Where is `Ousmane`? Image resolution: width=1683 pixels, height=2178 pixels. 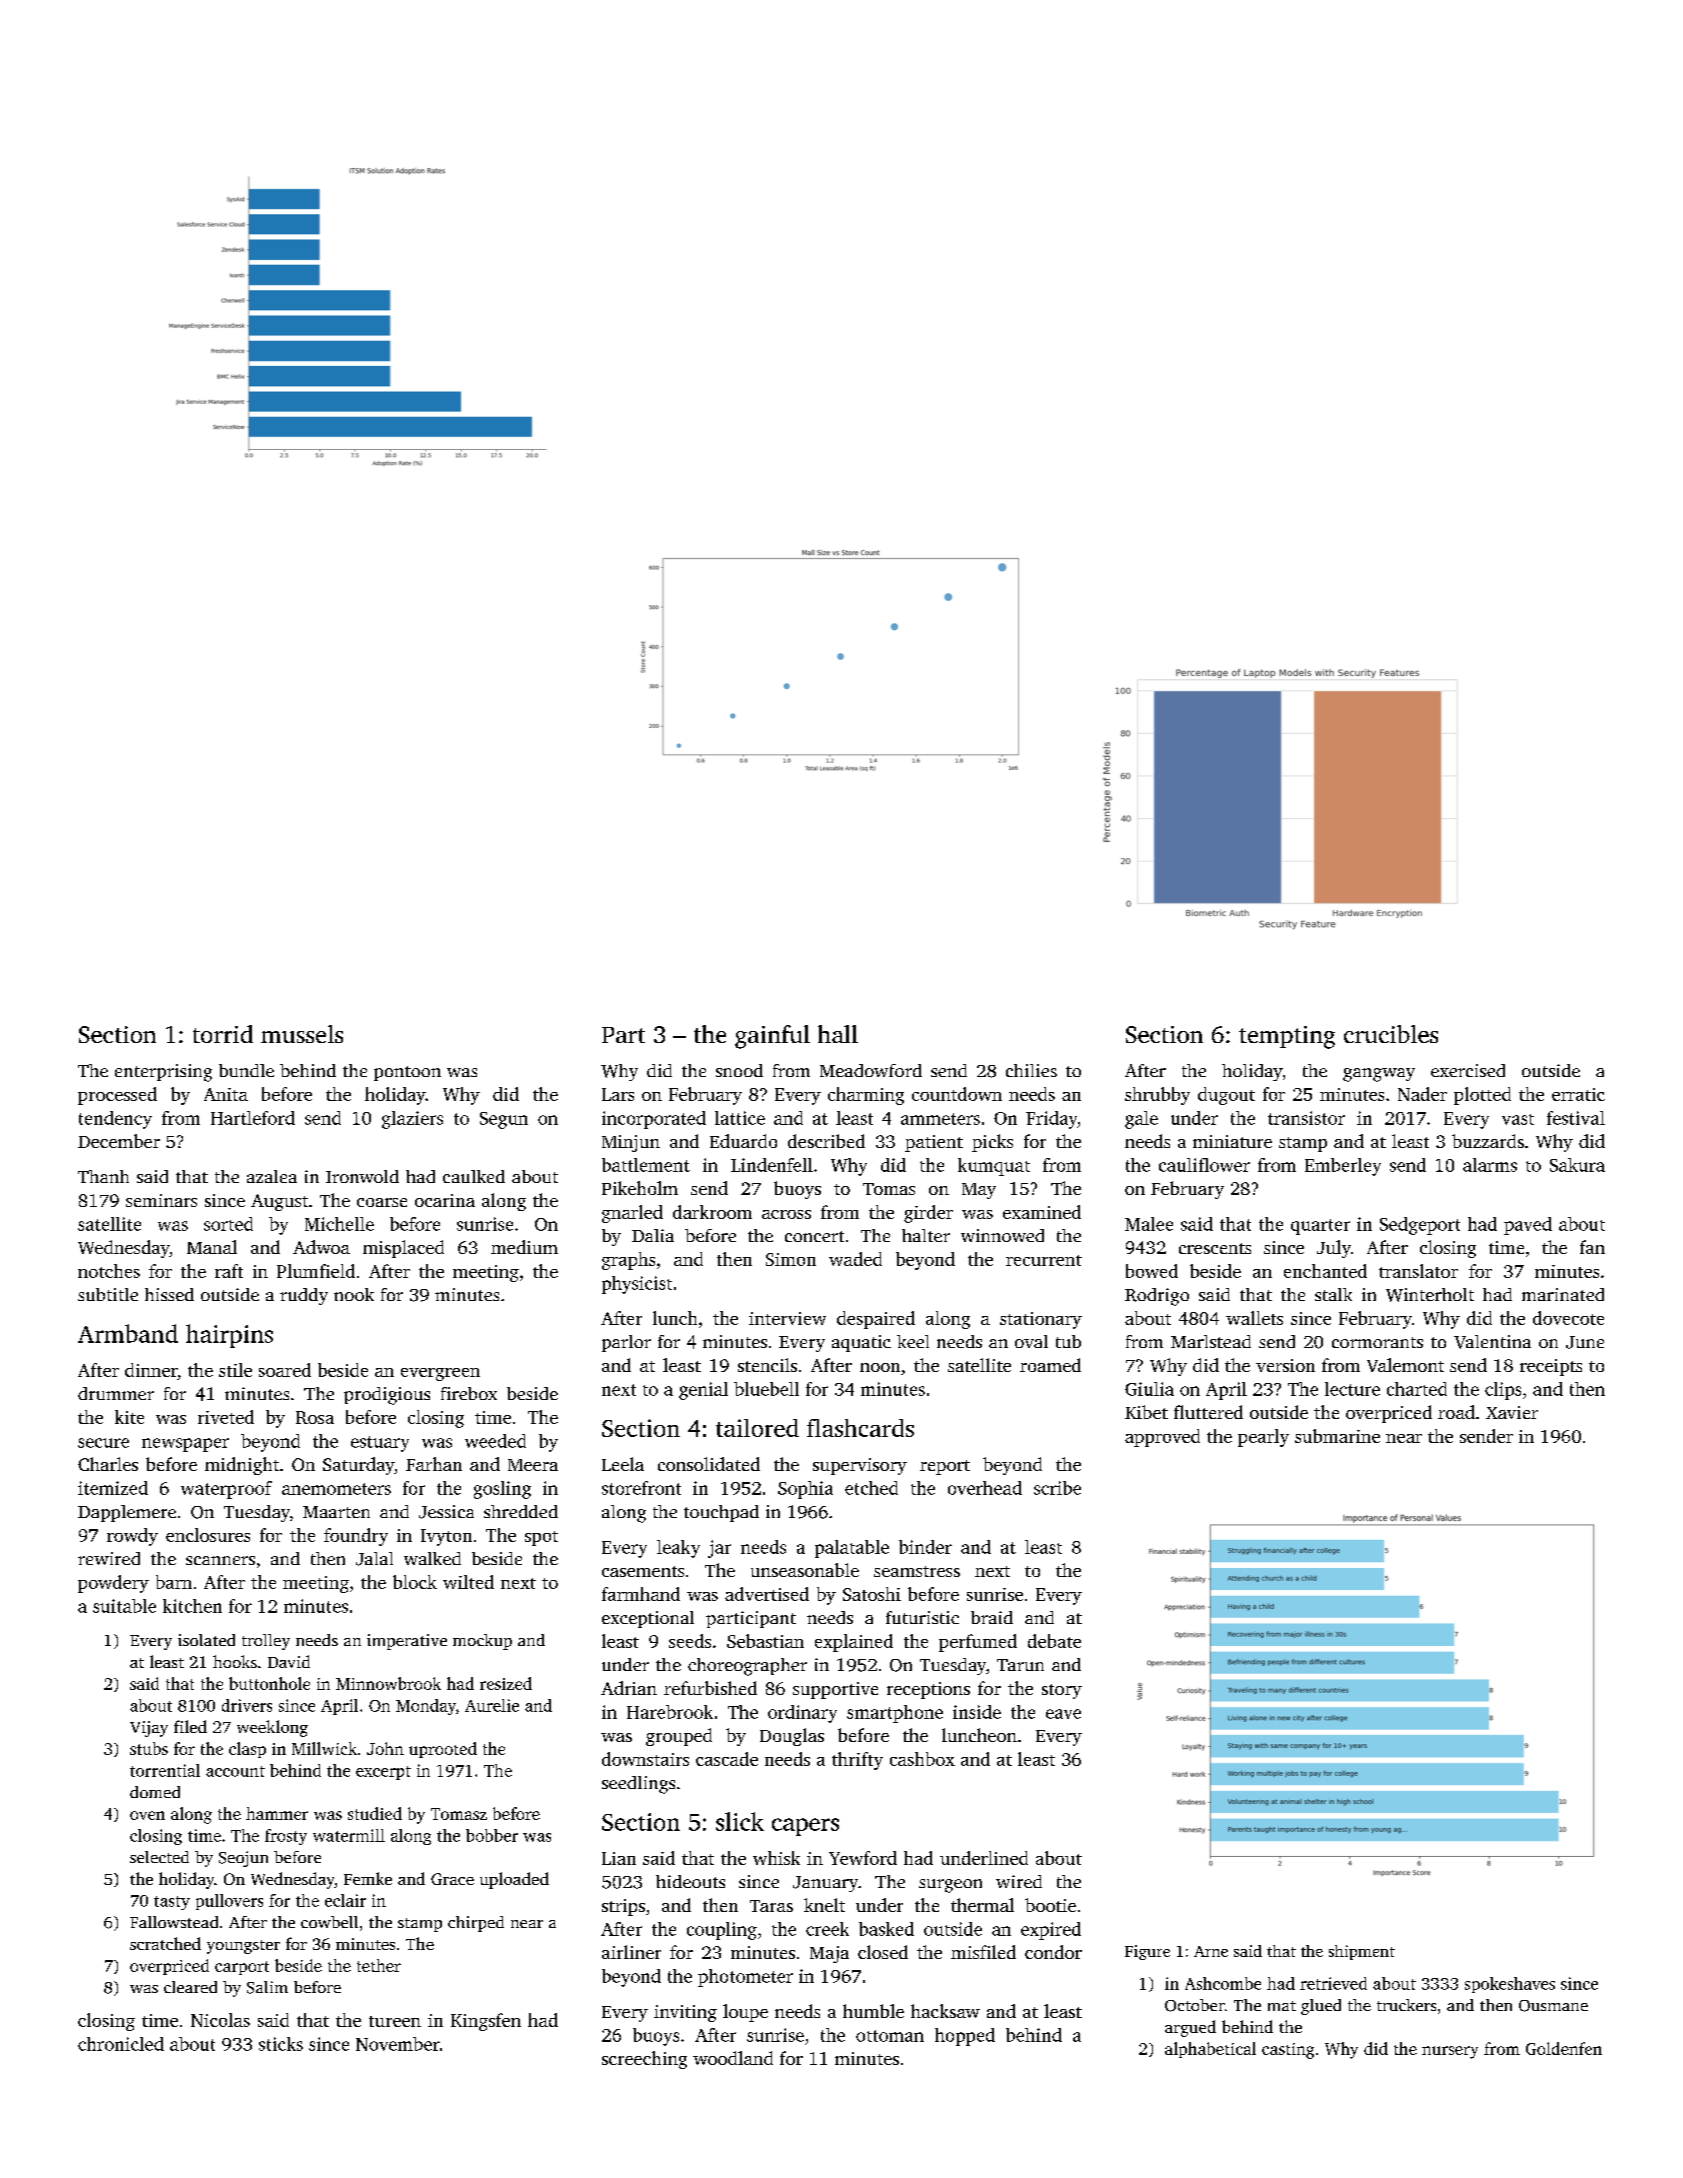
Ousmane is located at coordinates (1553, 2006).
